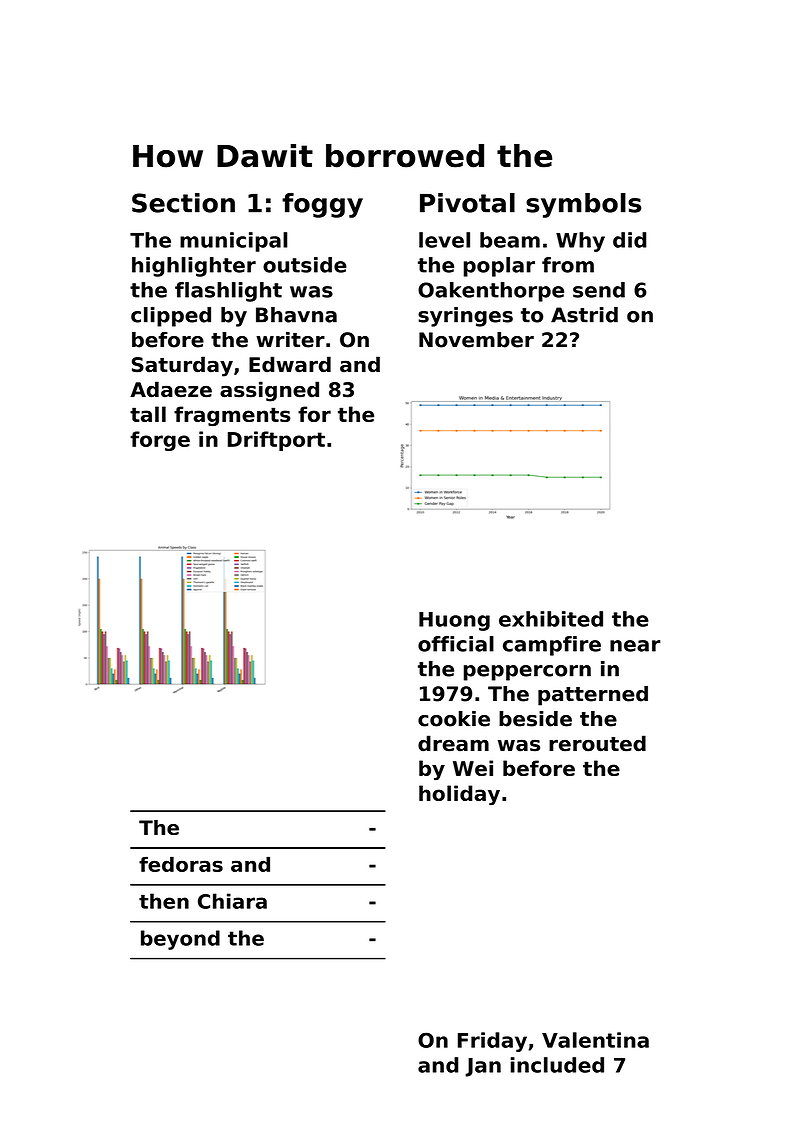 The height and width of the screenshot is (1139, 803). I want to click on campfire, so click(552, 646).
